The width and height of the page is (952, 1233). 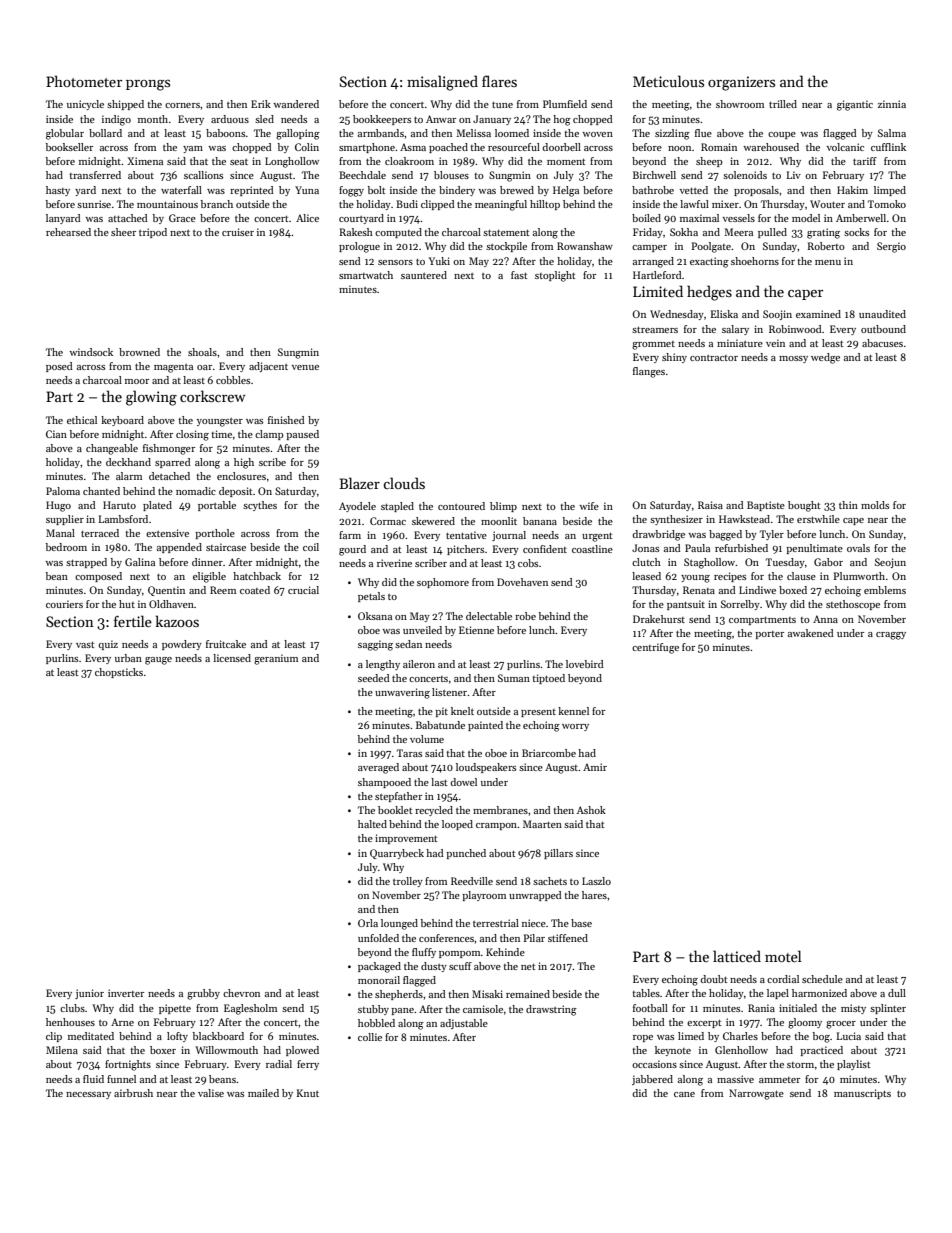 I want to click on halted, so click(x=372, y=824).
